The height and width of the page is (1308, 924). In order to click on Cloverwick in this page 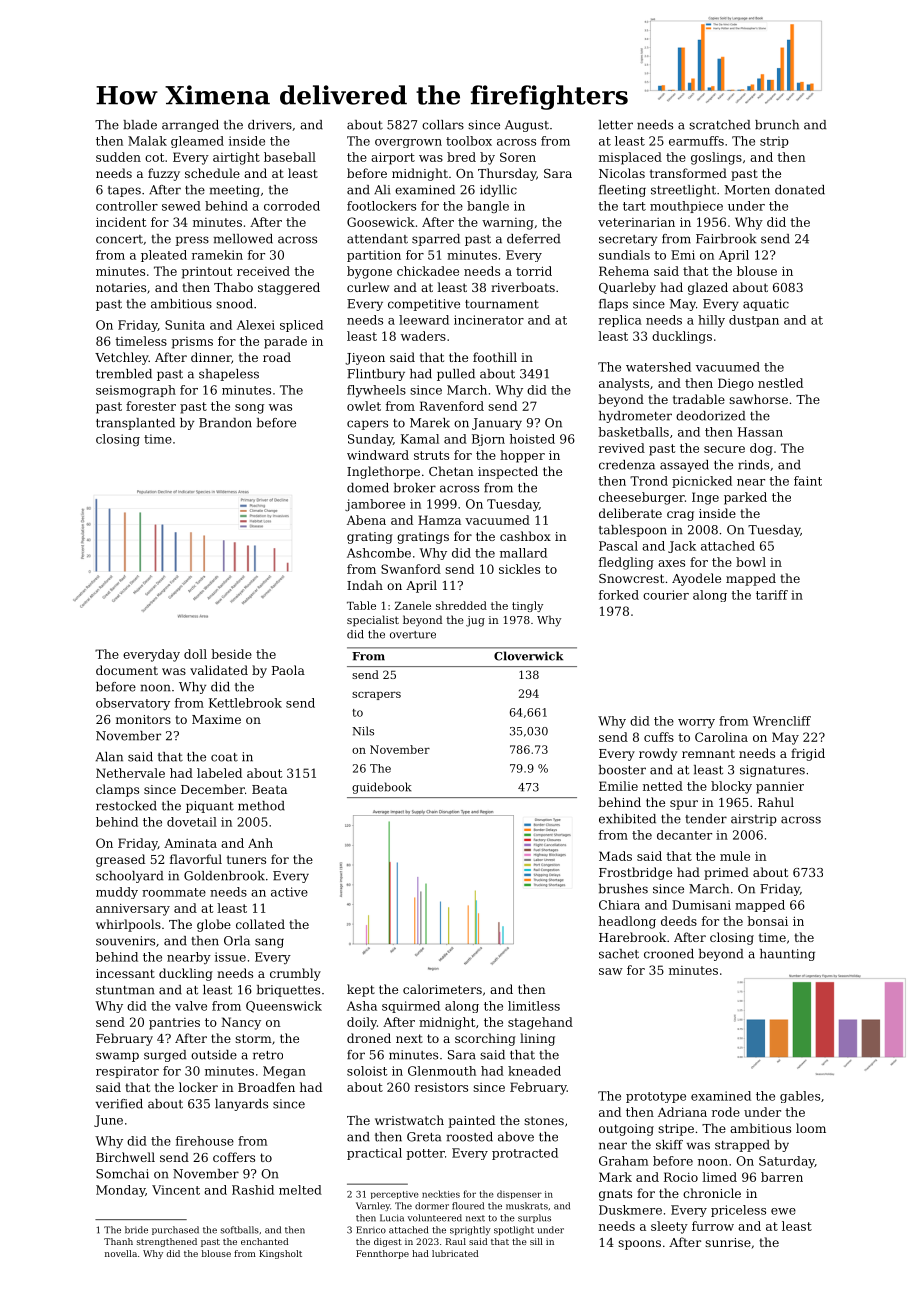, I will do `click(528, 656)`.
